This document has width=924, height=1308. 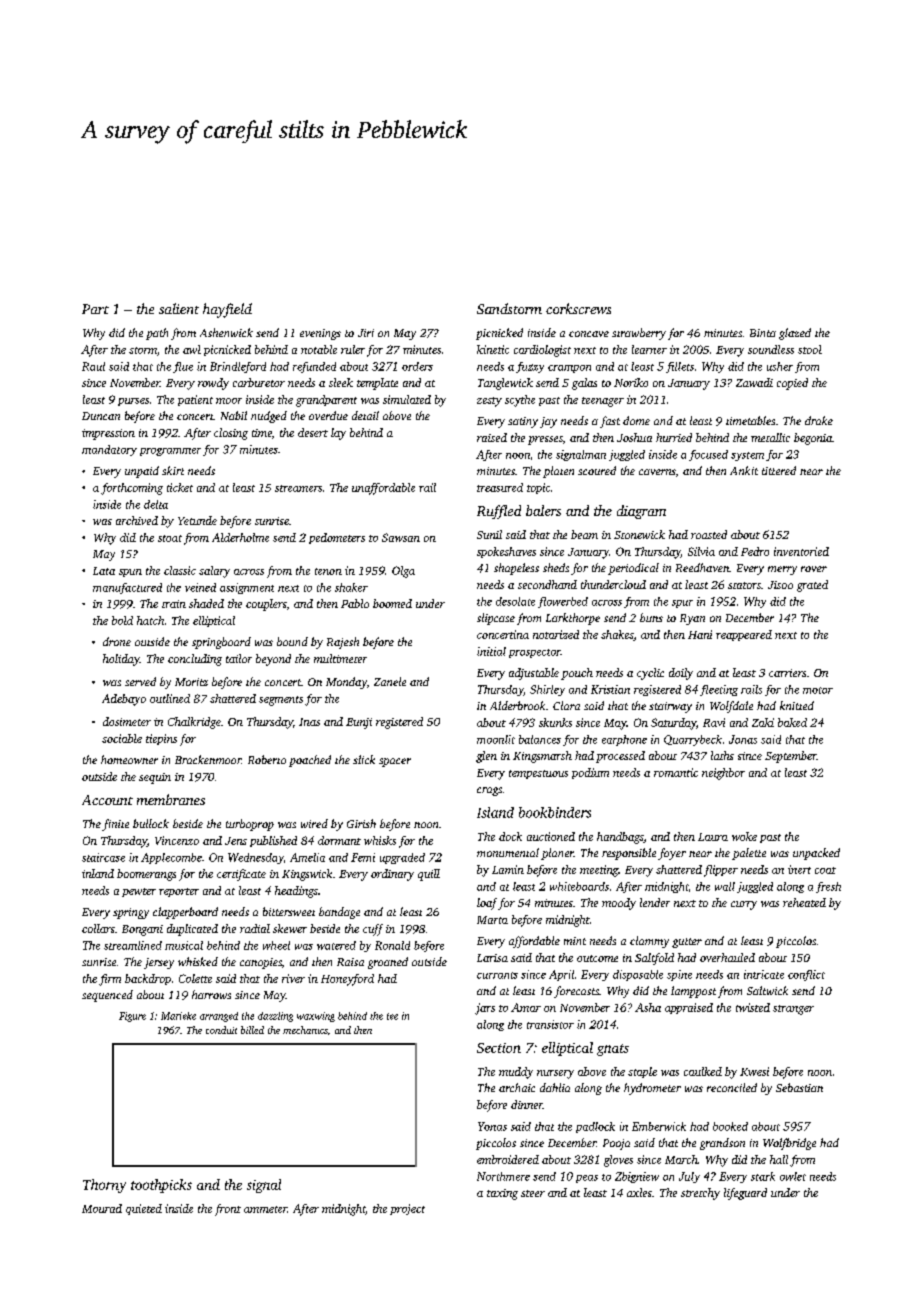 I want to click on doily, so click(x=681, y=674).
